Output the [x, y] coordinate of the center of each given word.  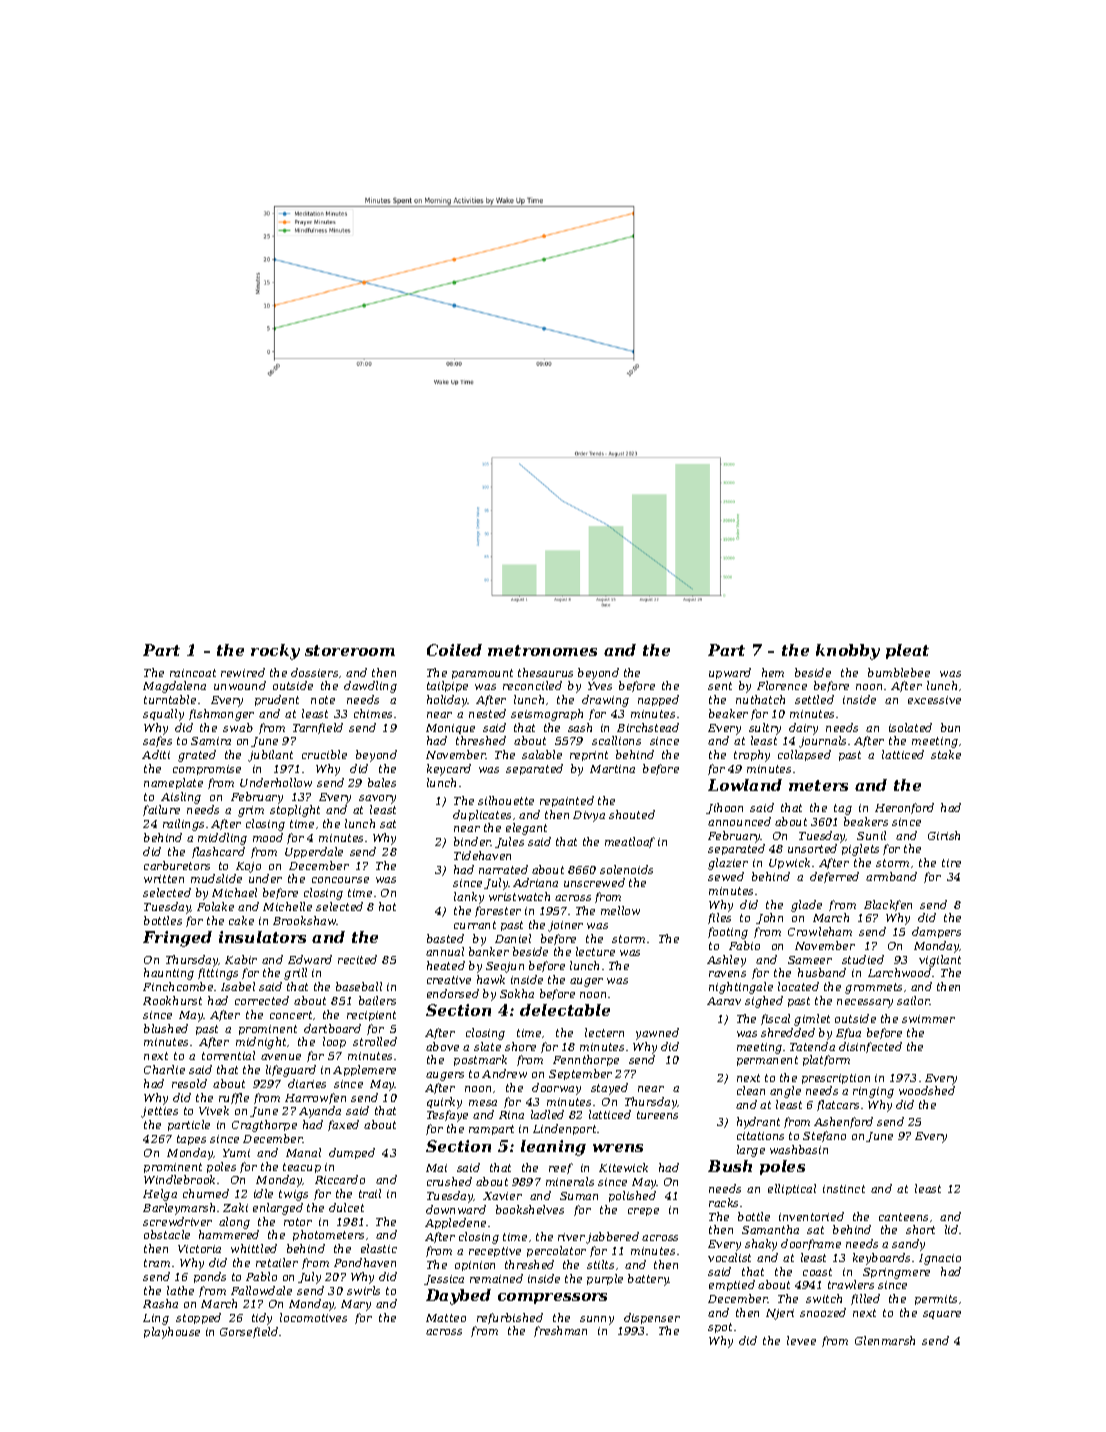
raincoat [193, 673]
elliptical [792, 1189]
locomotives [313, 1317]
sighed [764, 1002]
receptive [495, 1252]
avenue [281, 1057]
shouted [632, 814]
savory [377, 799]
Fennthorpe [586, 1060]
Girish [944, 835]
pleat [907, 651]
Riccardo [340, 1179]
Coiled [454, 650]
